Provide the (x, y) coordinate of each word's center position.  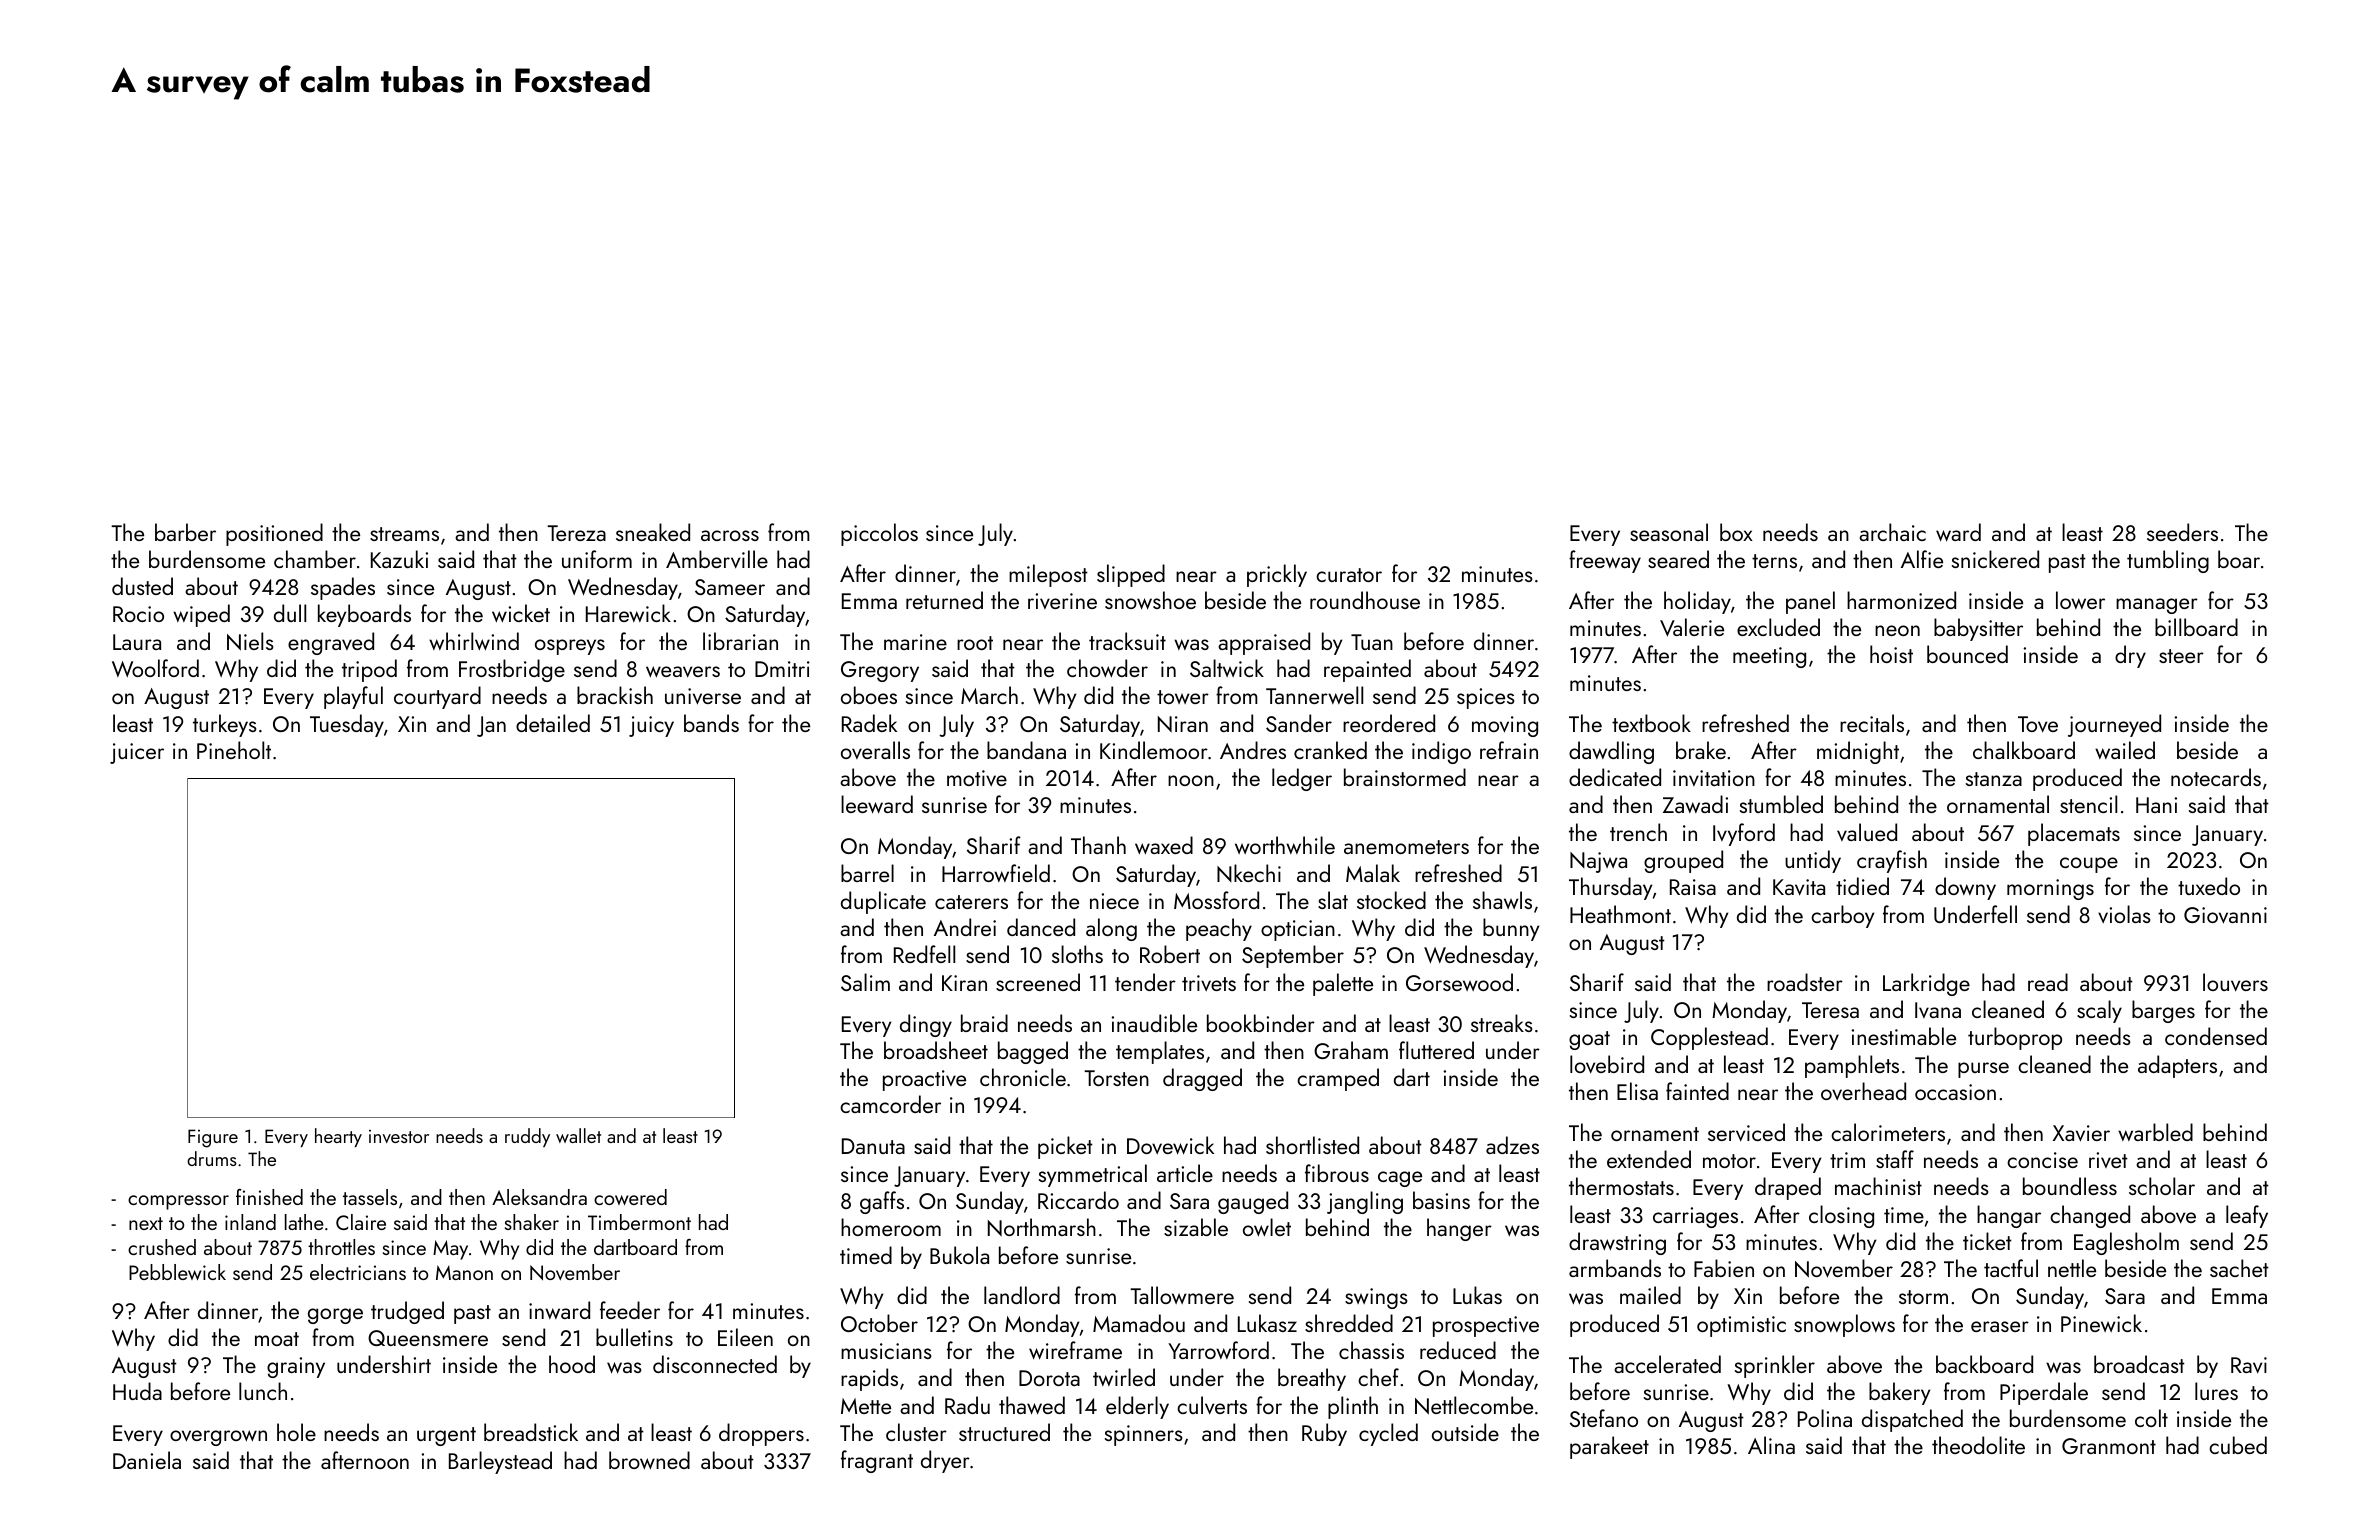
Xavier (2081, 1133)
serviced (1746, 1132)
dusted (142, 586)
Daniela (147, 1460)
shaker (532, 1222)
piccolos (879, 534)
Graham (1351, 1050)
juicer (137, 753)
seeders (2182, 532)
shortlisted (1312, 1145)
